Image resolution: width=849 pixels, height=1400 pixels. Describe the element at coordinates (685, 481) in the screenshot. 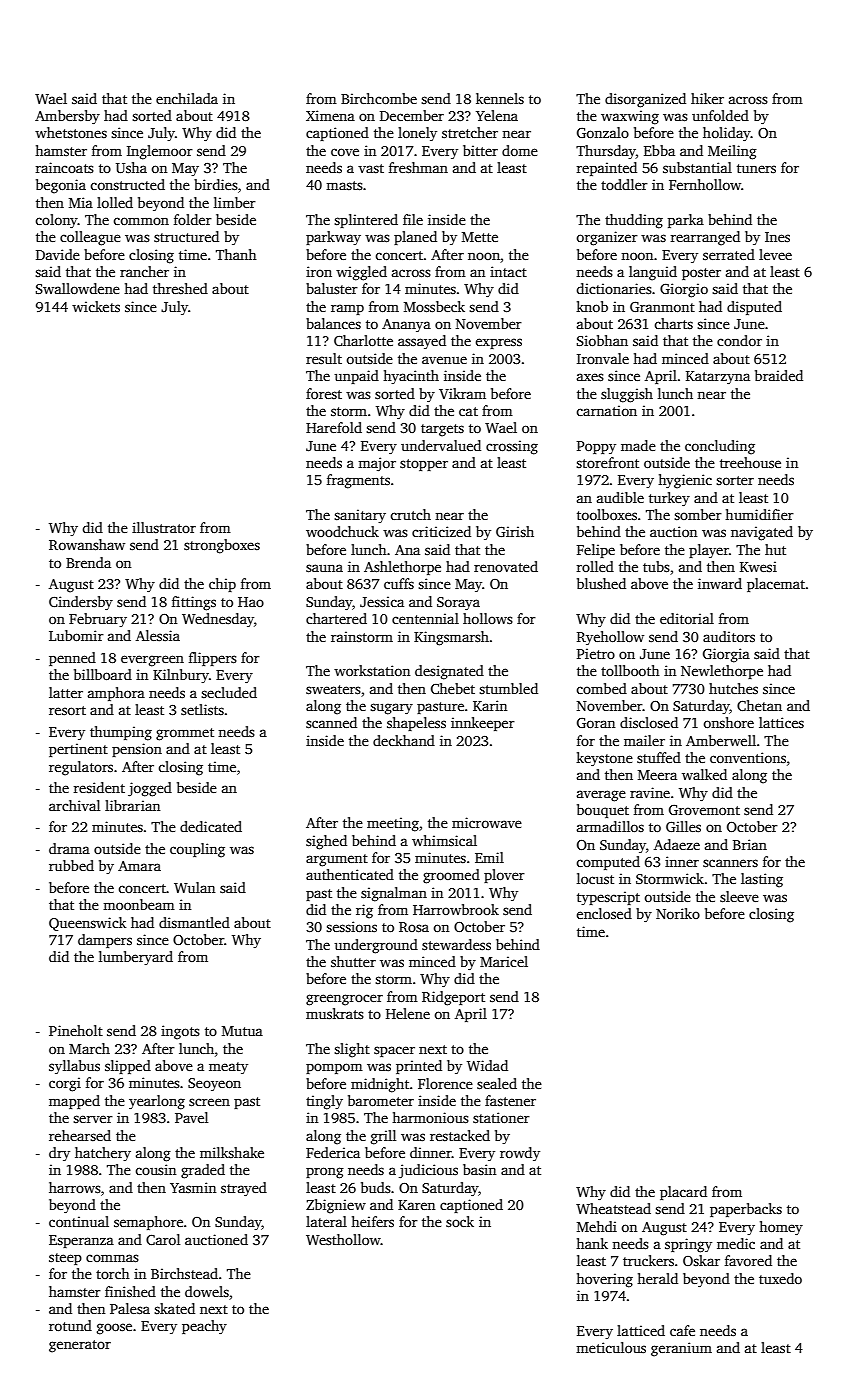

I see `hygienic` at that location.
